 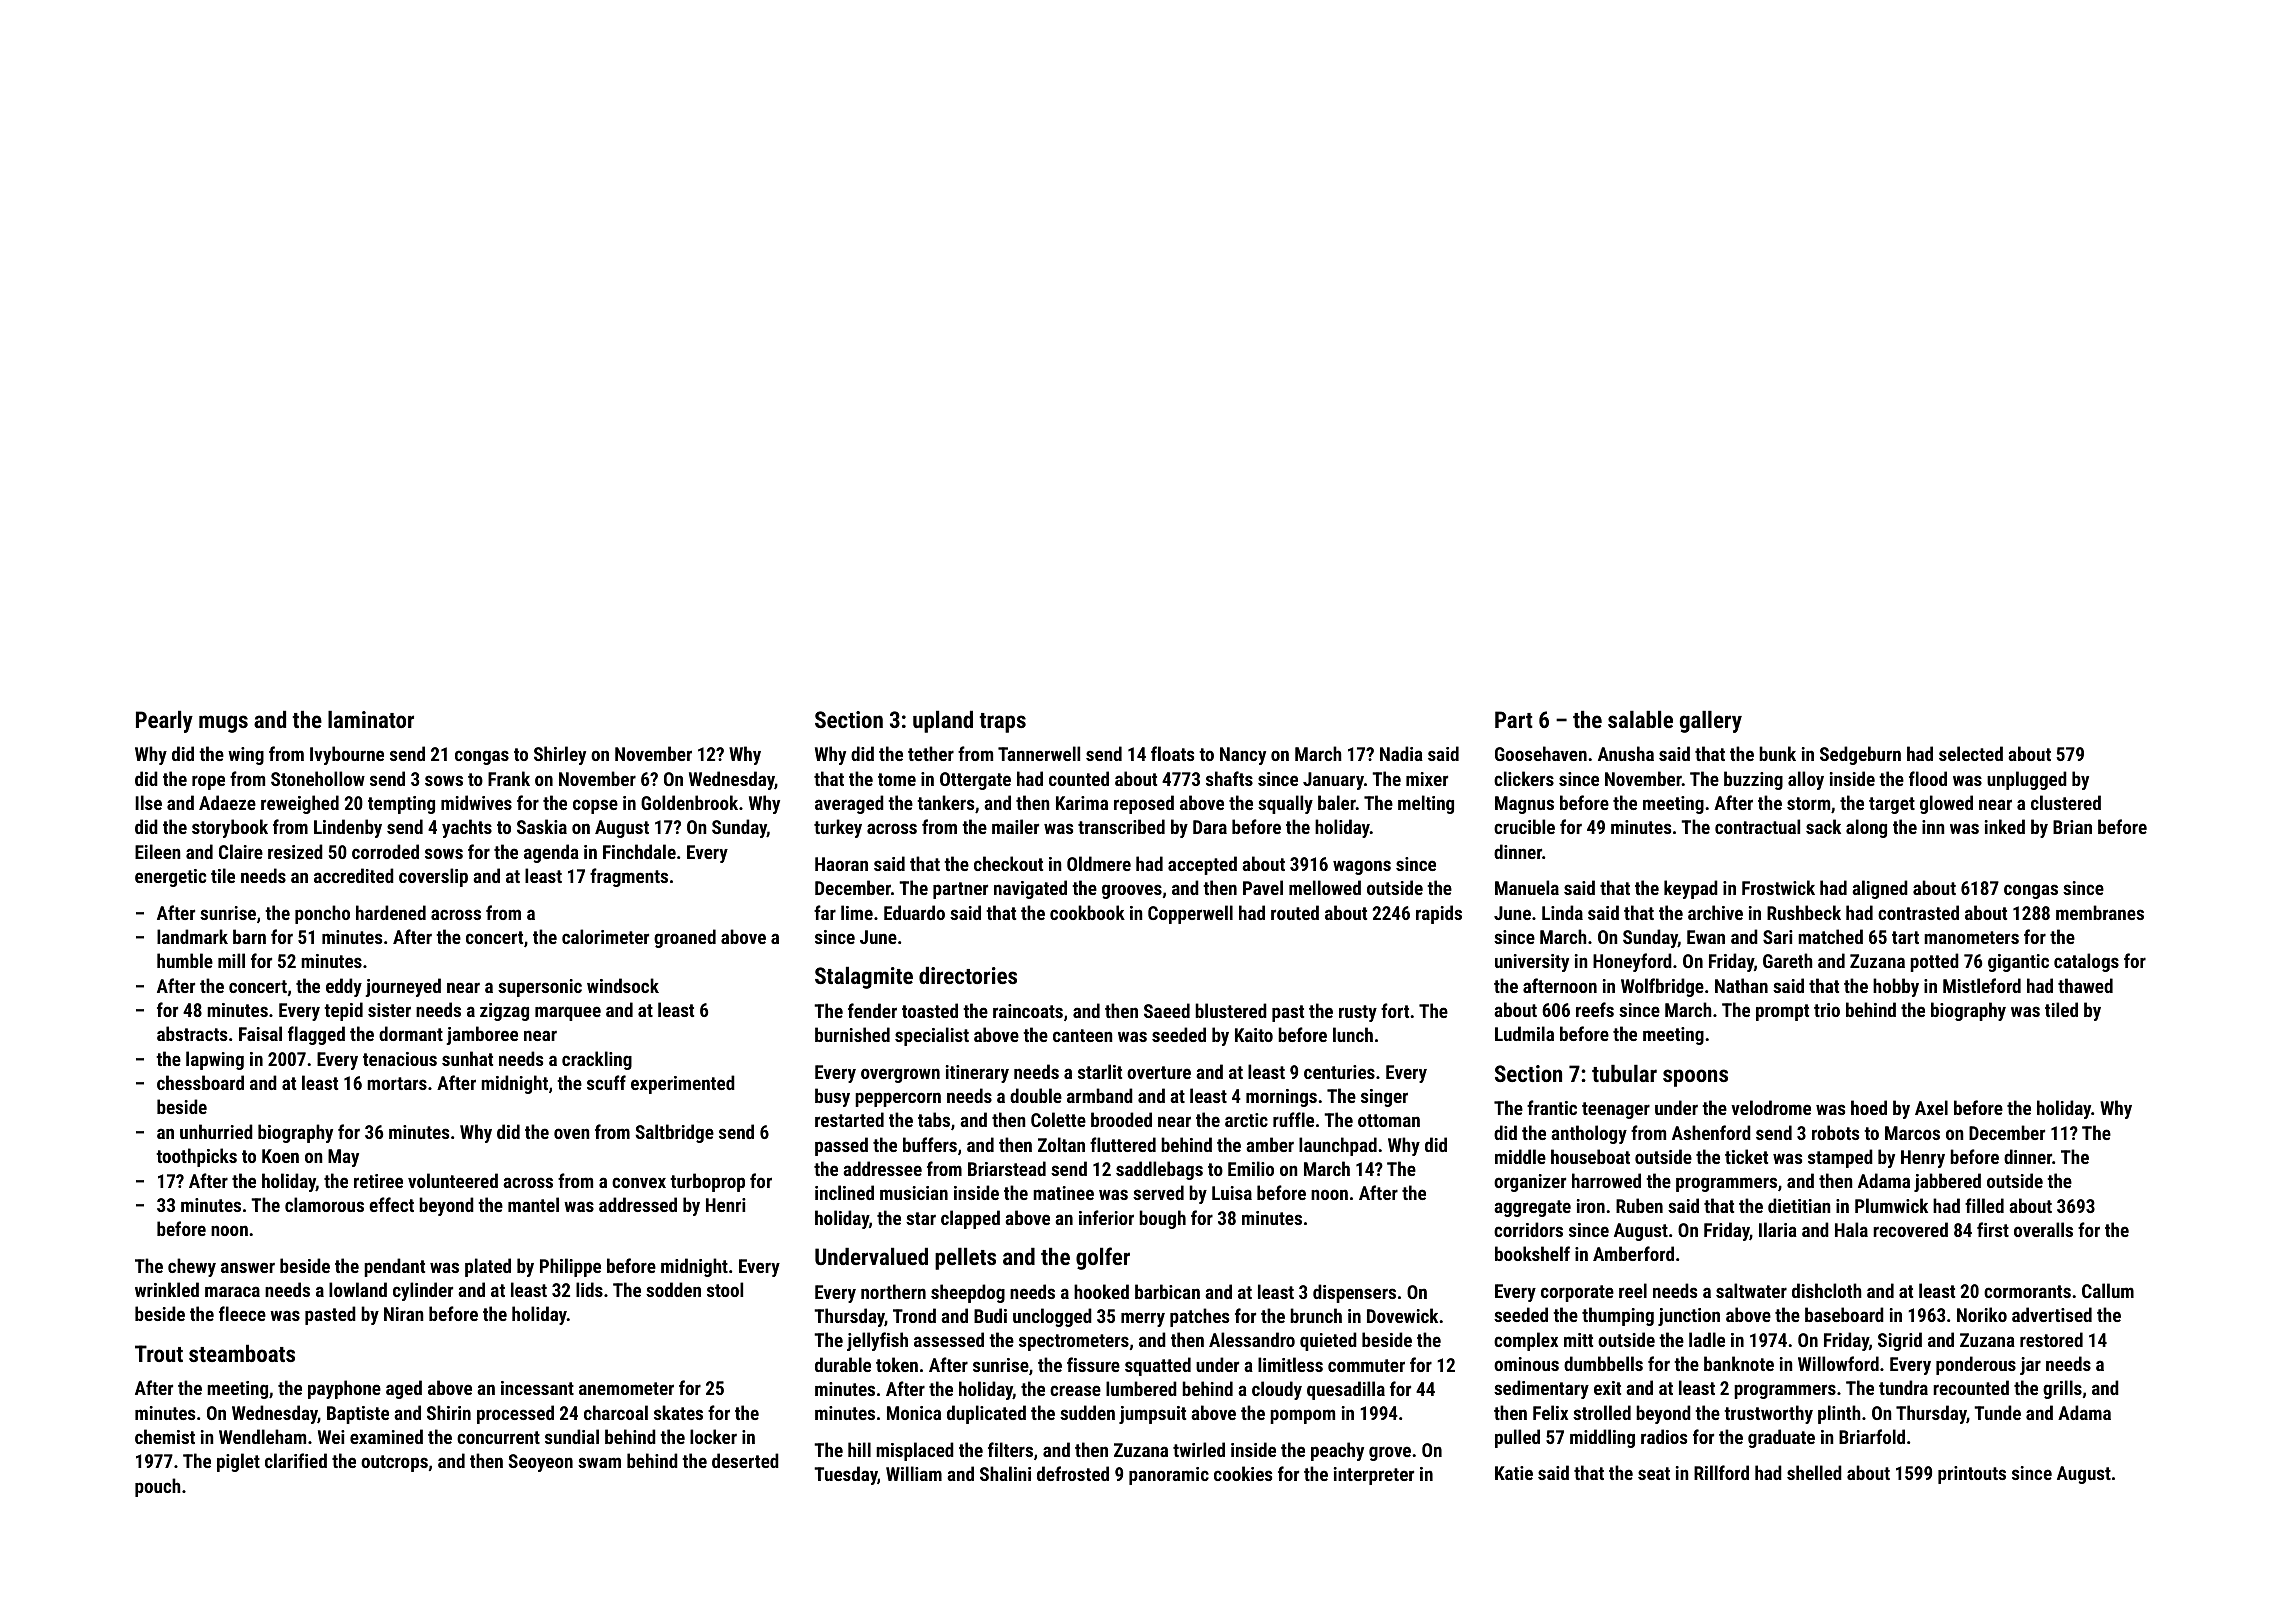 I want to click on gallery, so click(x=1711, y=721).
